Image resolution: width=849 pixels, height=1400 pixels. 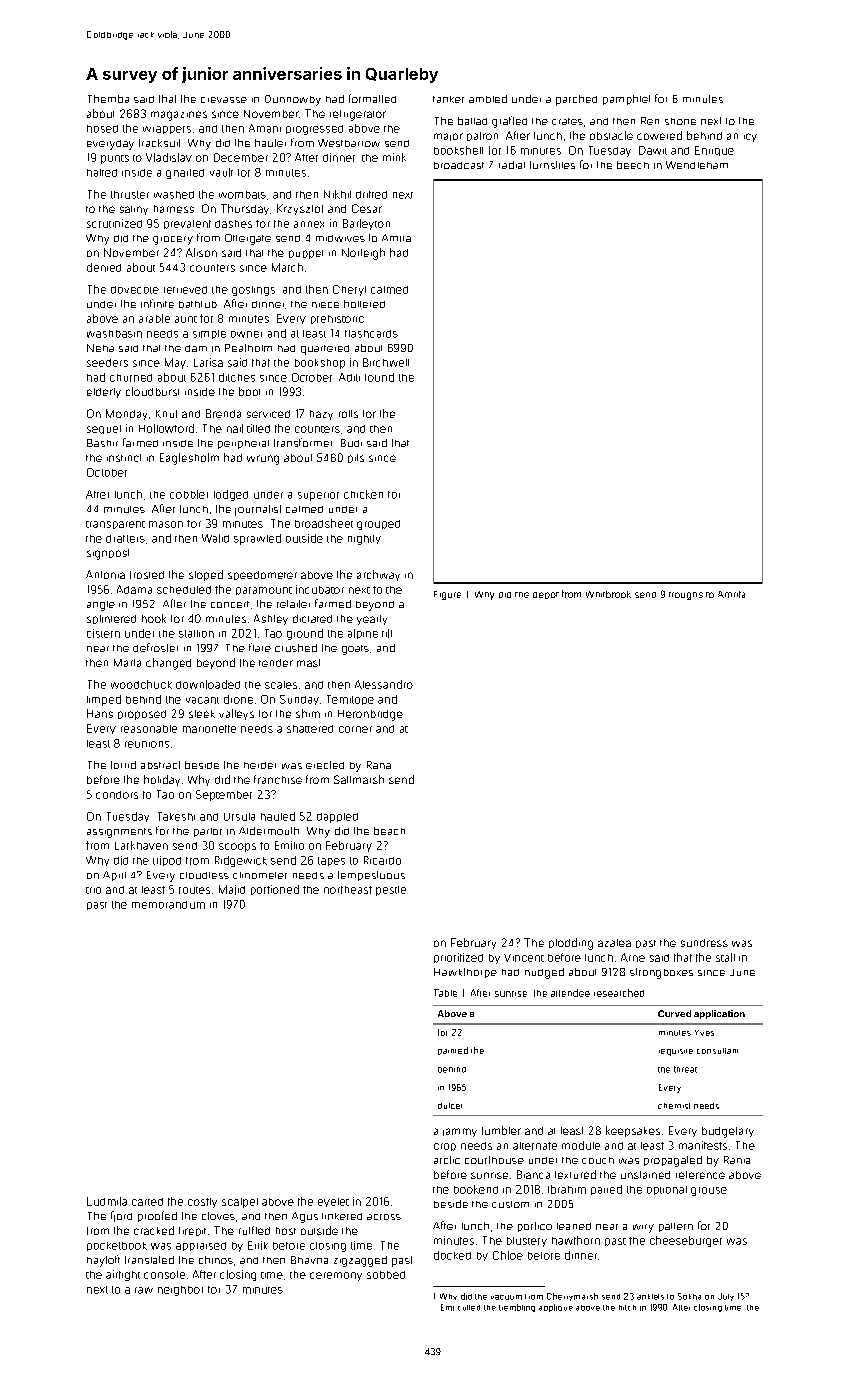 I want to click on simple, so click(x=209, y=334).
